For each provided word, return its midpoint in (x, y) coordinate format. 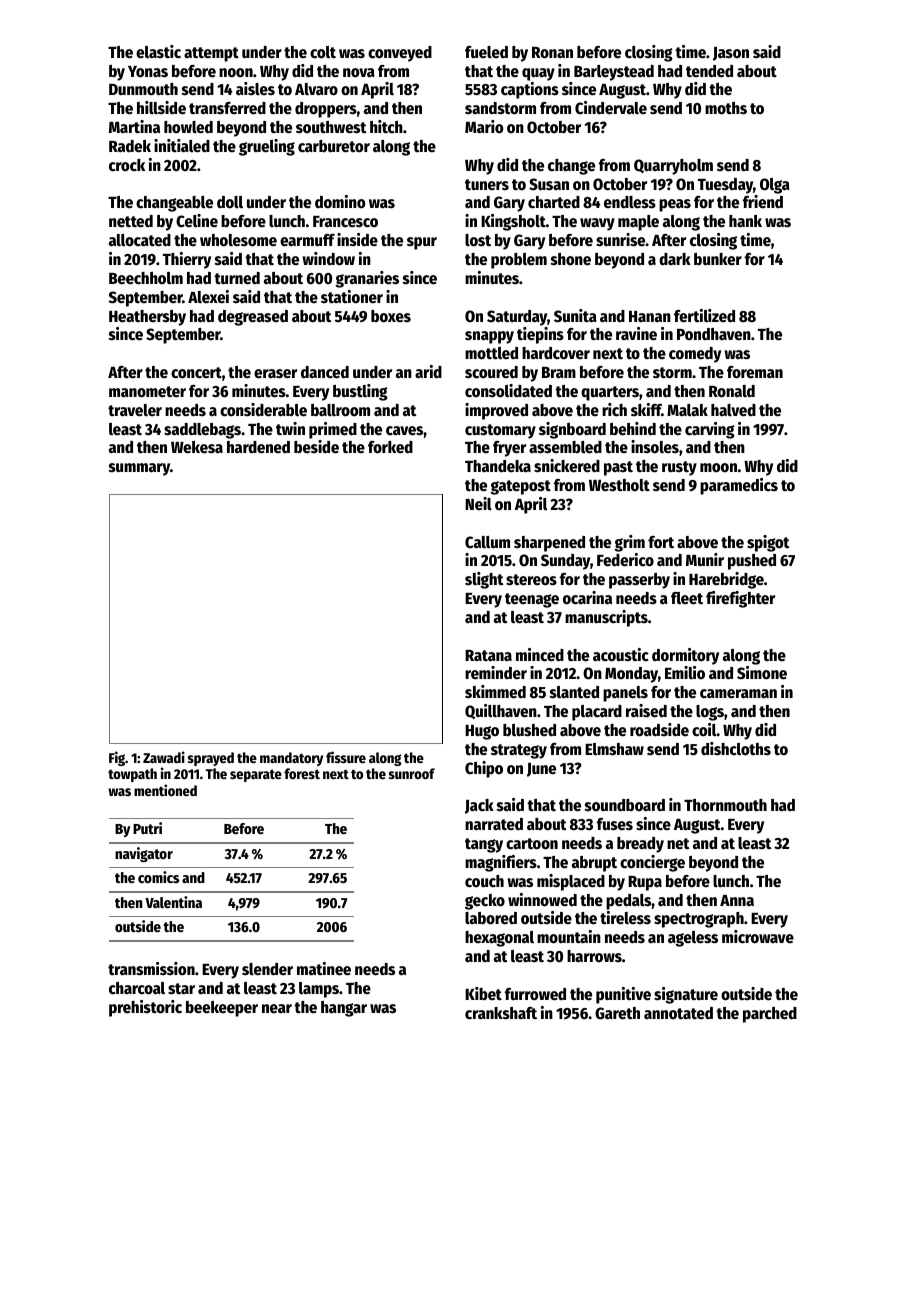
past (618, 468)
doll (230, 202)
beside (316, 447)
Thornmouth (725, 805)
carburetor (334, 146)
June (541, 770)
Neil (478, 504)
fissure (346, 757)
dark (675, 259)
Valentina (173, 902)
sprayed (211, 759)
